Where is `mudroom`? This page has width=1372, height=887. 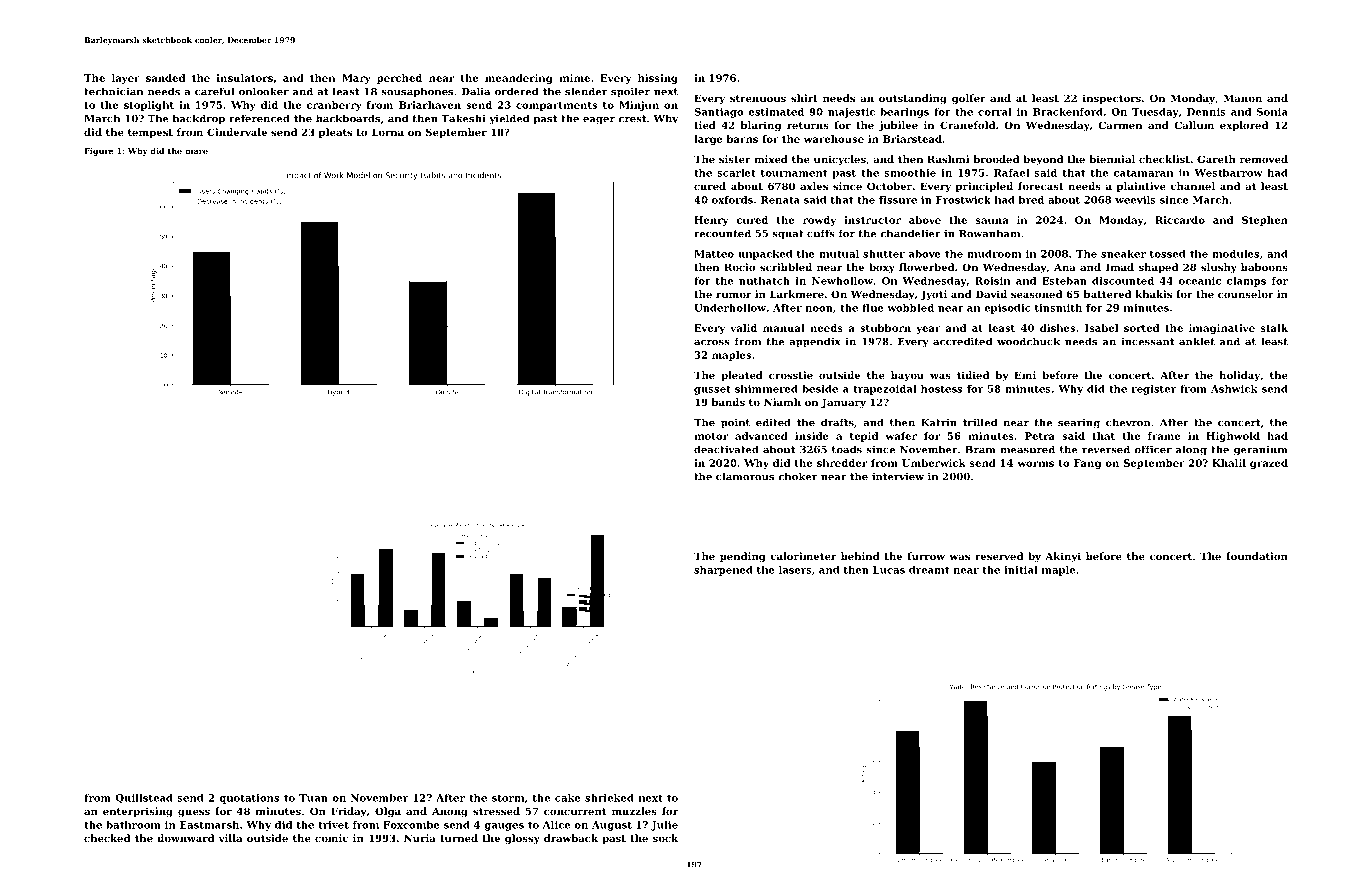 mudroom is located at coordinates (994, 254).
